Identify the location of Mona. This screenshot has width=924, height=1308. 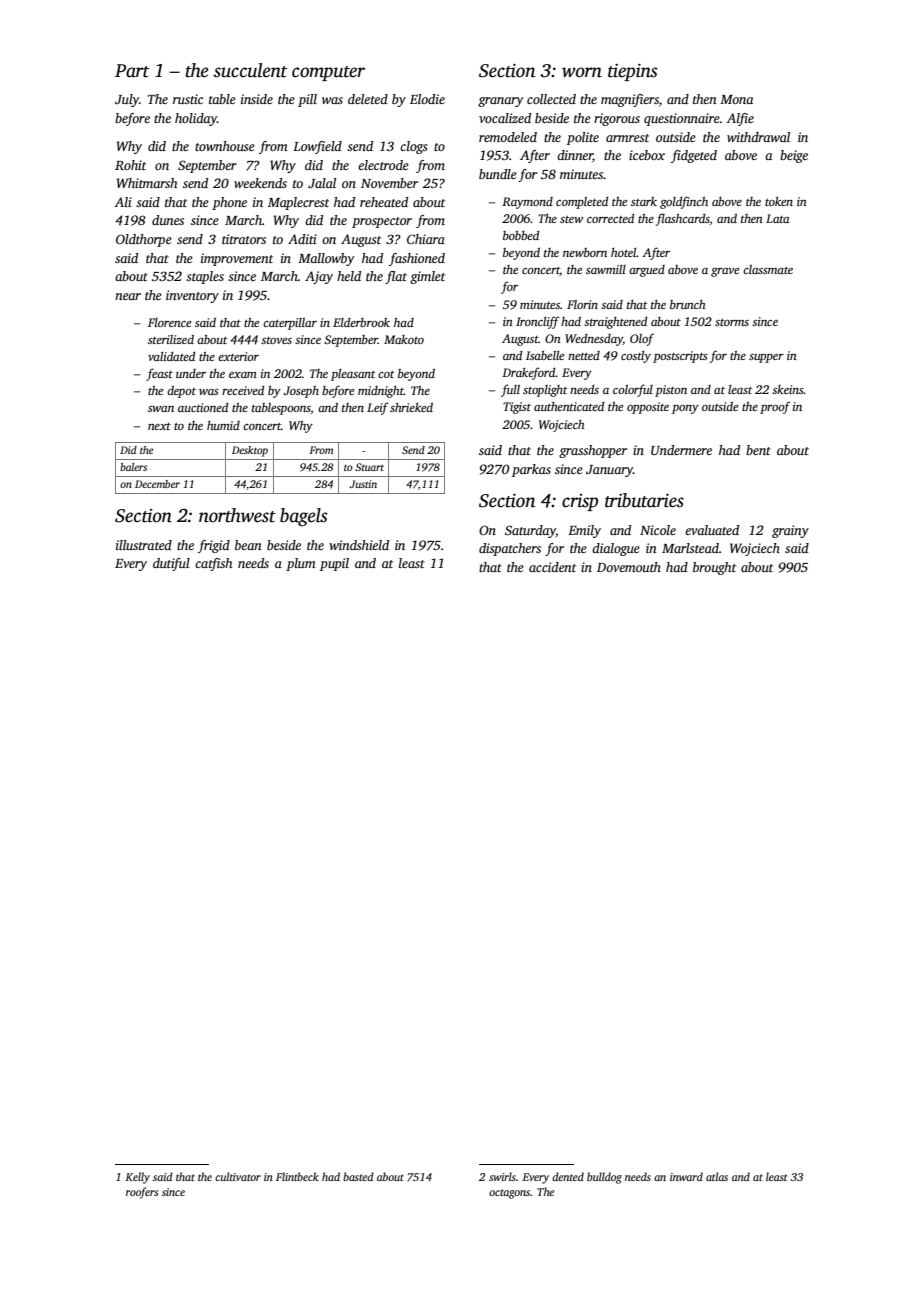
(736, 99).
